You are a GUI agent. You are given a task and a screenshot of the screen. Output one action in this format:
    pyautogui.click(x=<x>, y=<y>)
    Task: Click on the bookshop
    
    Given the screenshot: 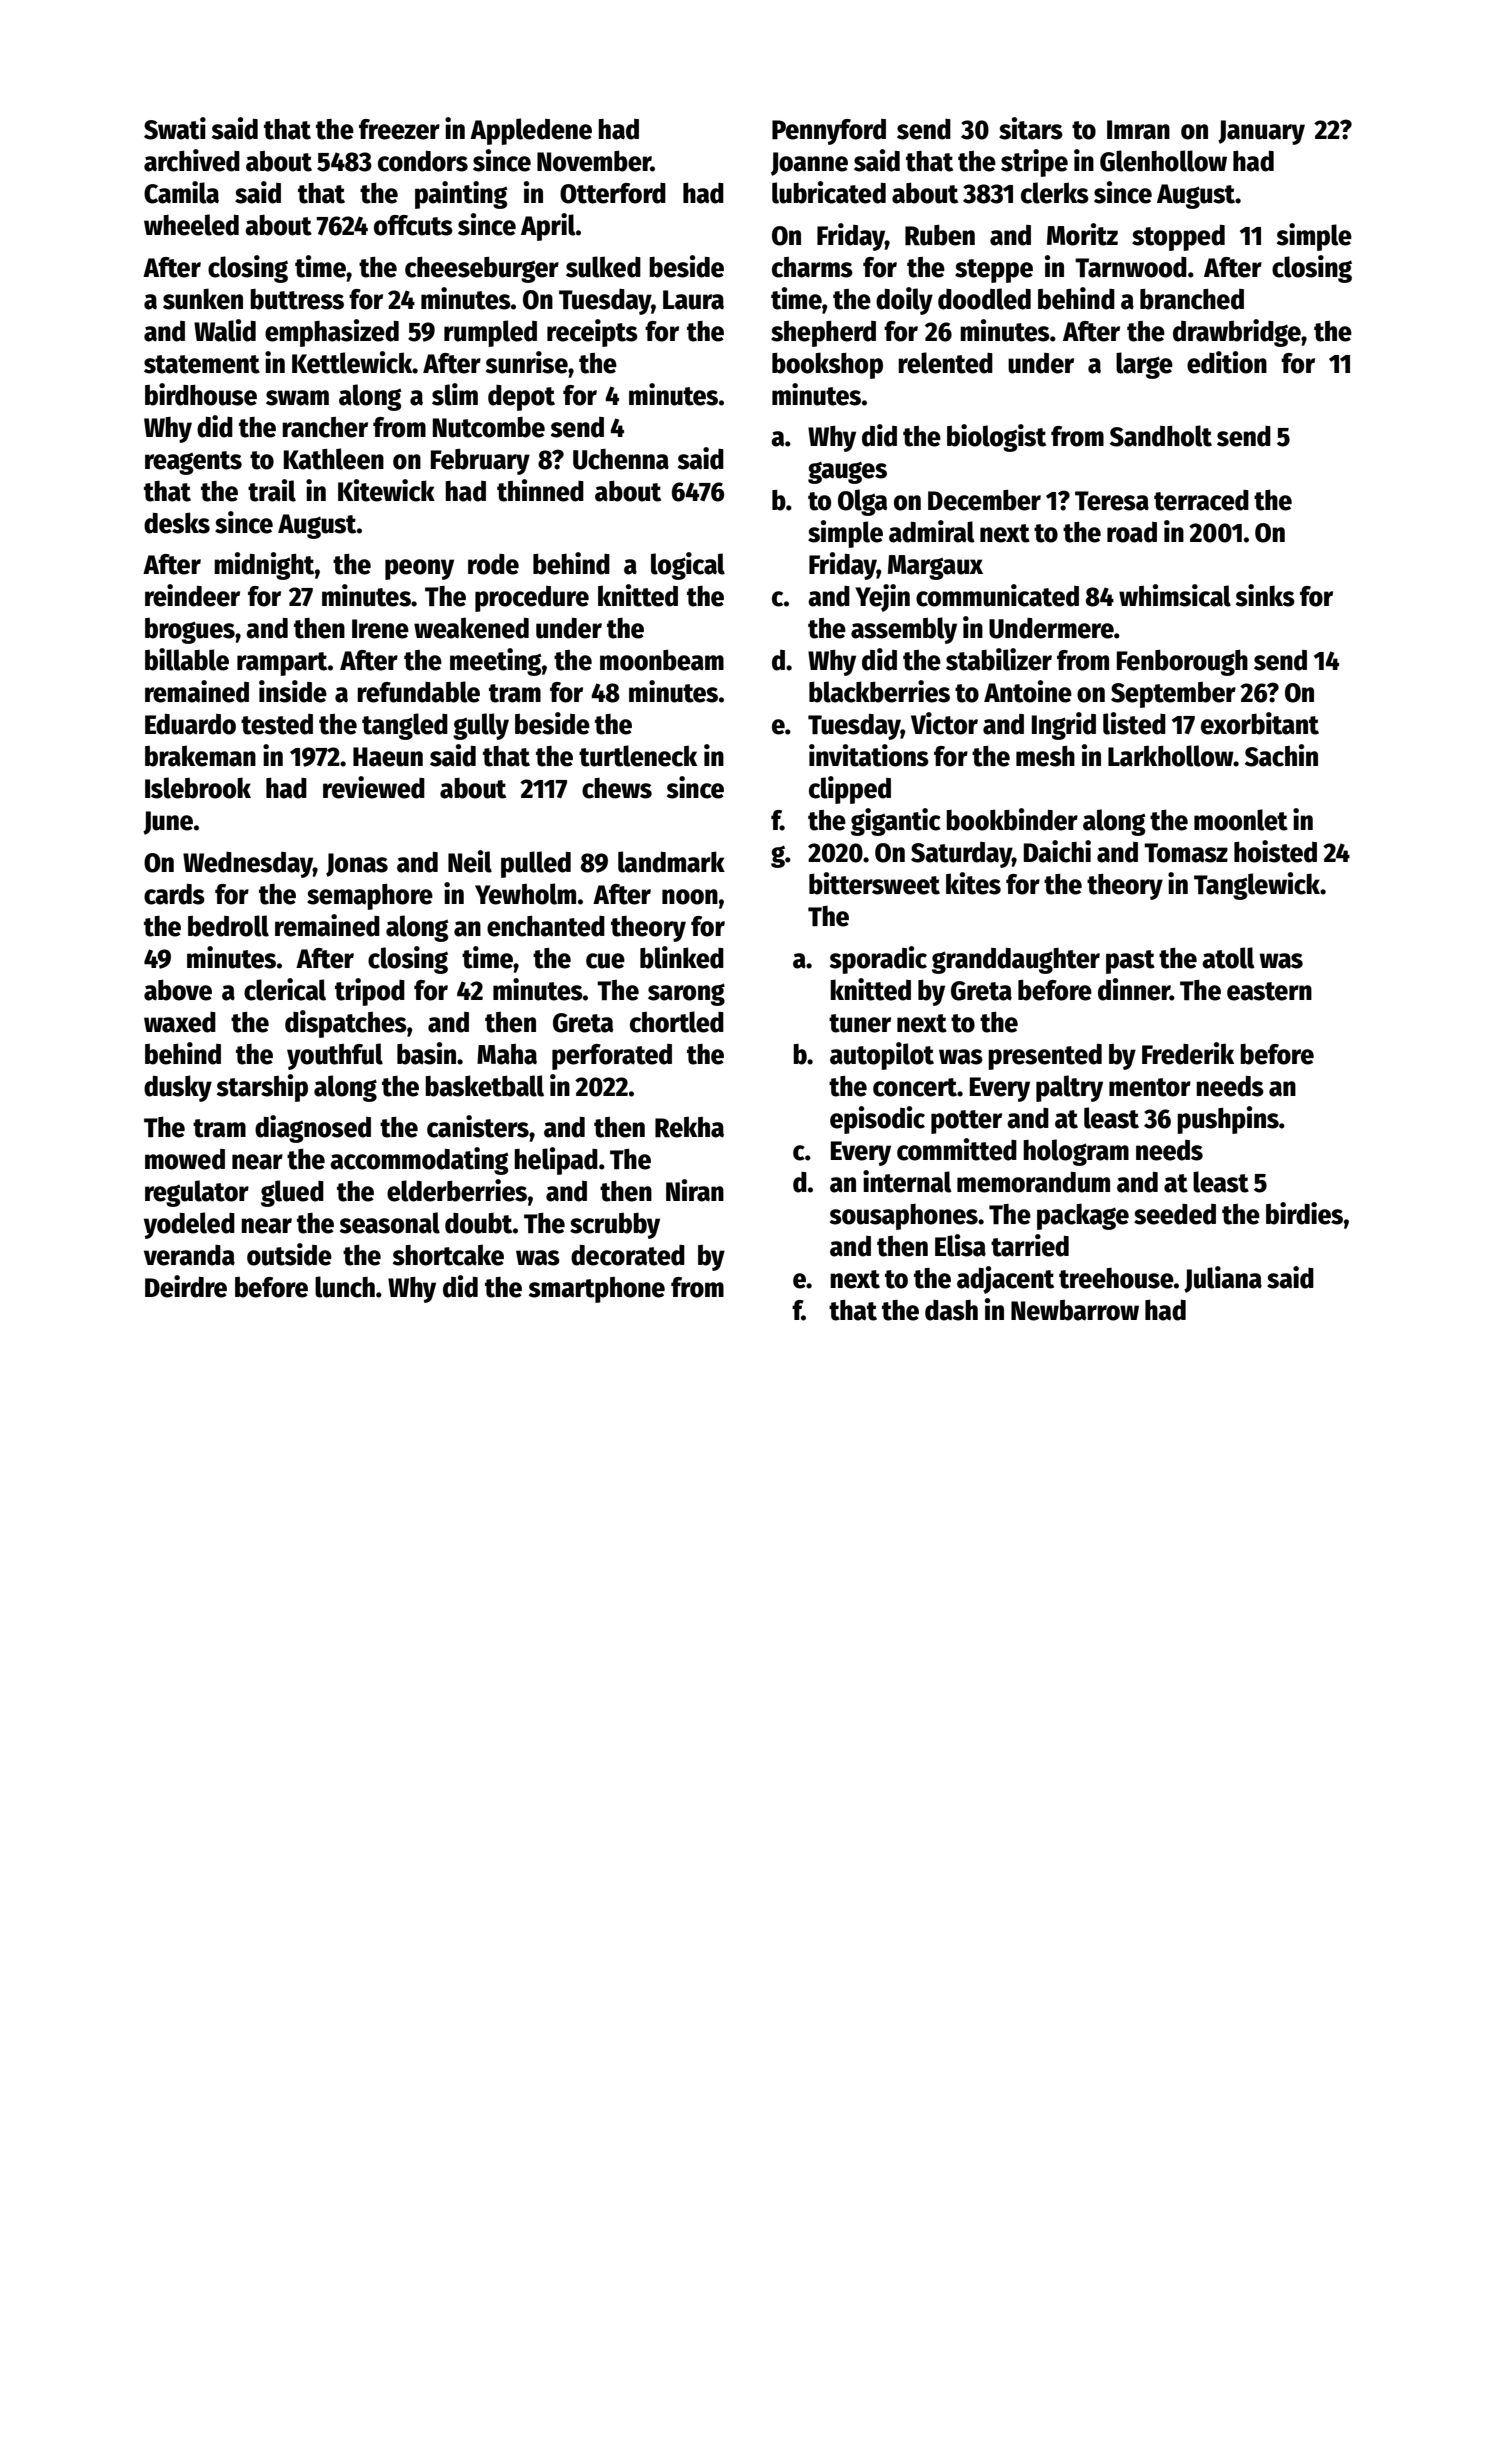 What is the action you would take?
    pyautogui.click(x=827, y=365)
